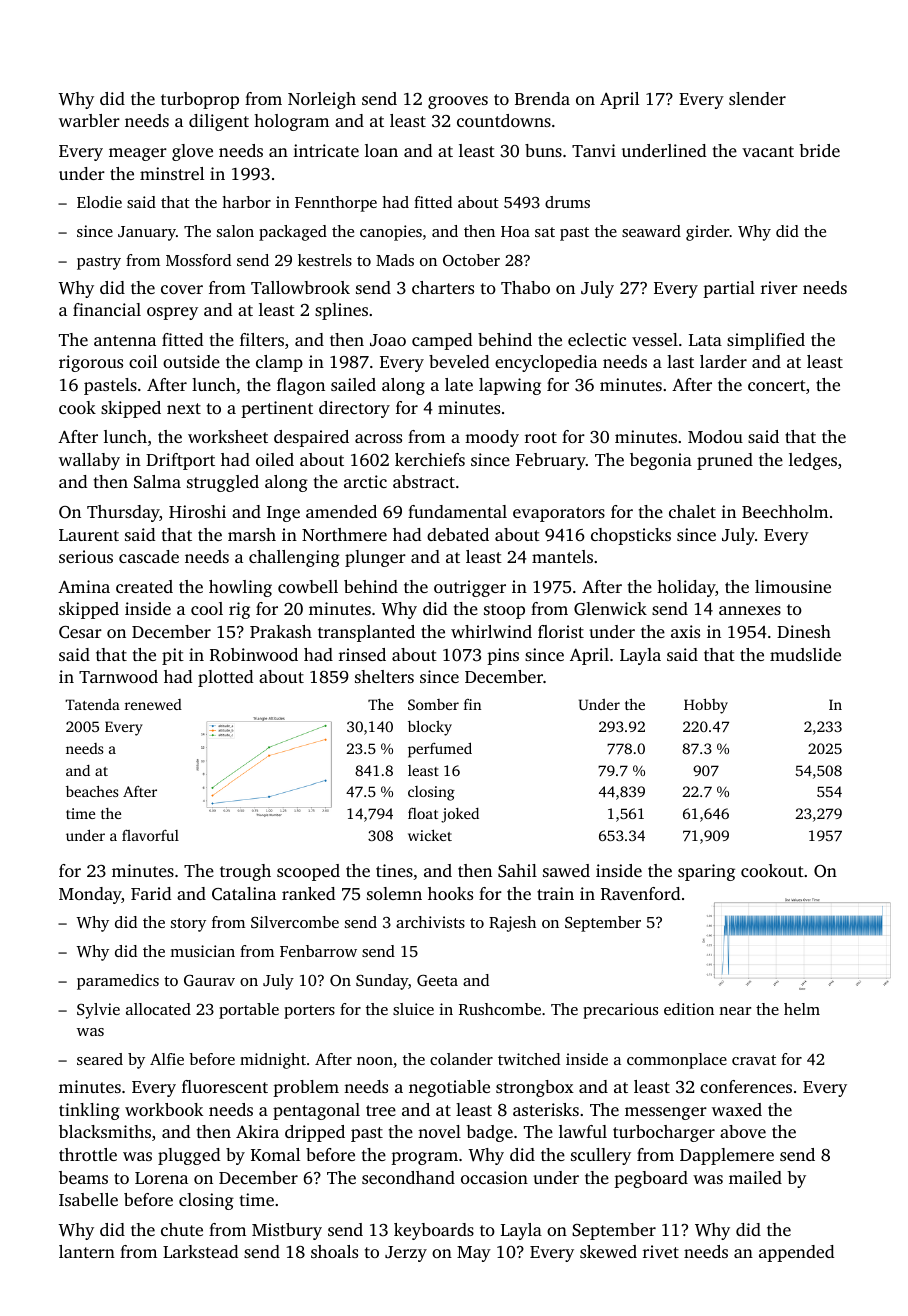 The height and width of the screenshot is (1316, 908). I want to click on wallaby, so click(89, 461).
